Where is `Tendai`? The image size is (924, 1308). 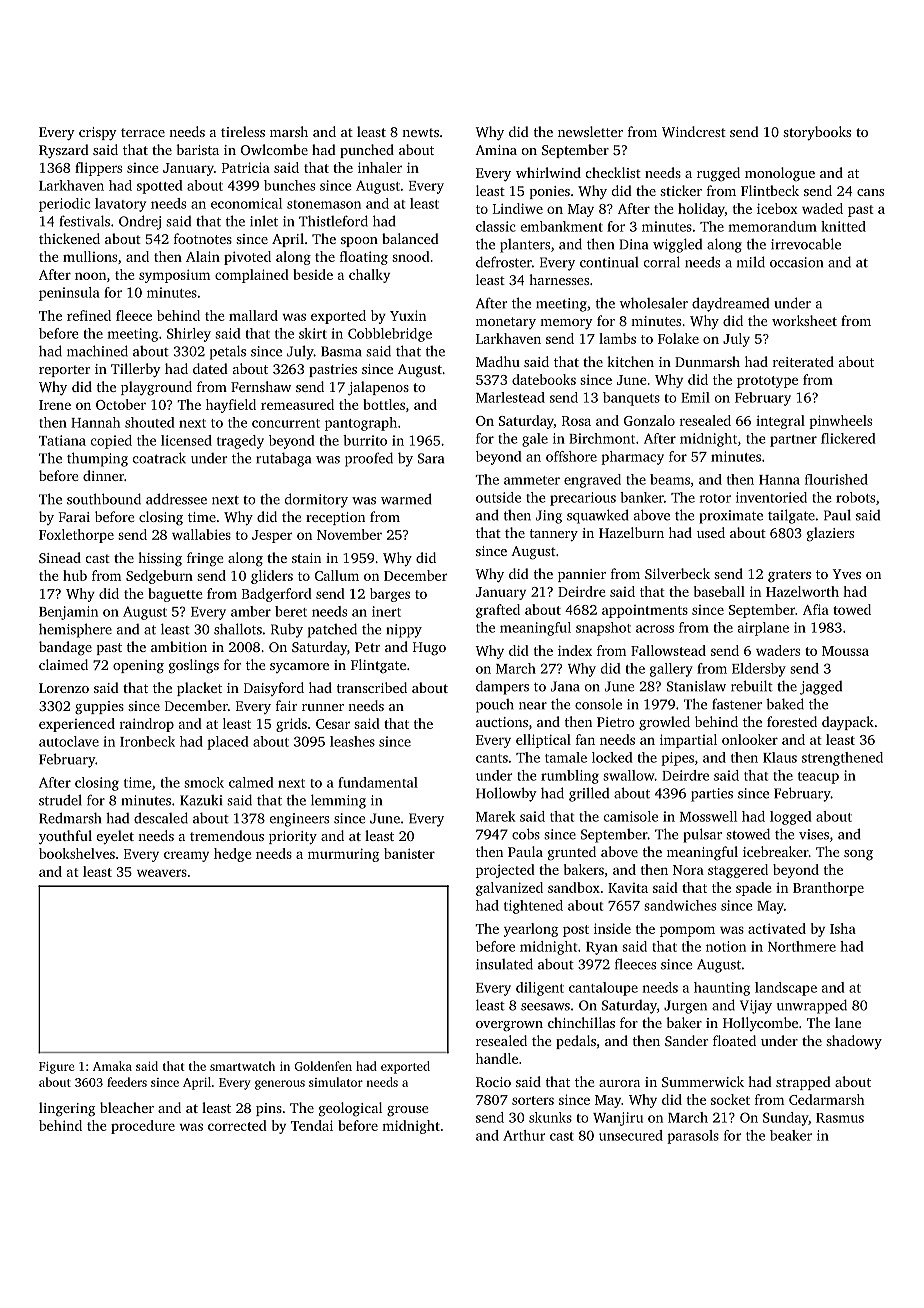 Tendai is located at coordinates (312, 1125).
